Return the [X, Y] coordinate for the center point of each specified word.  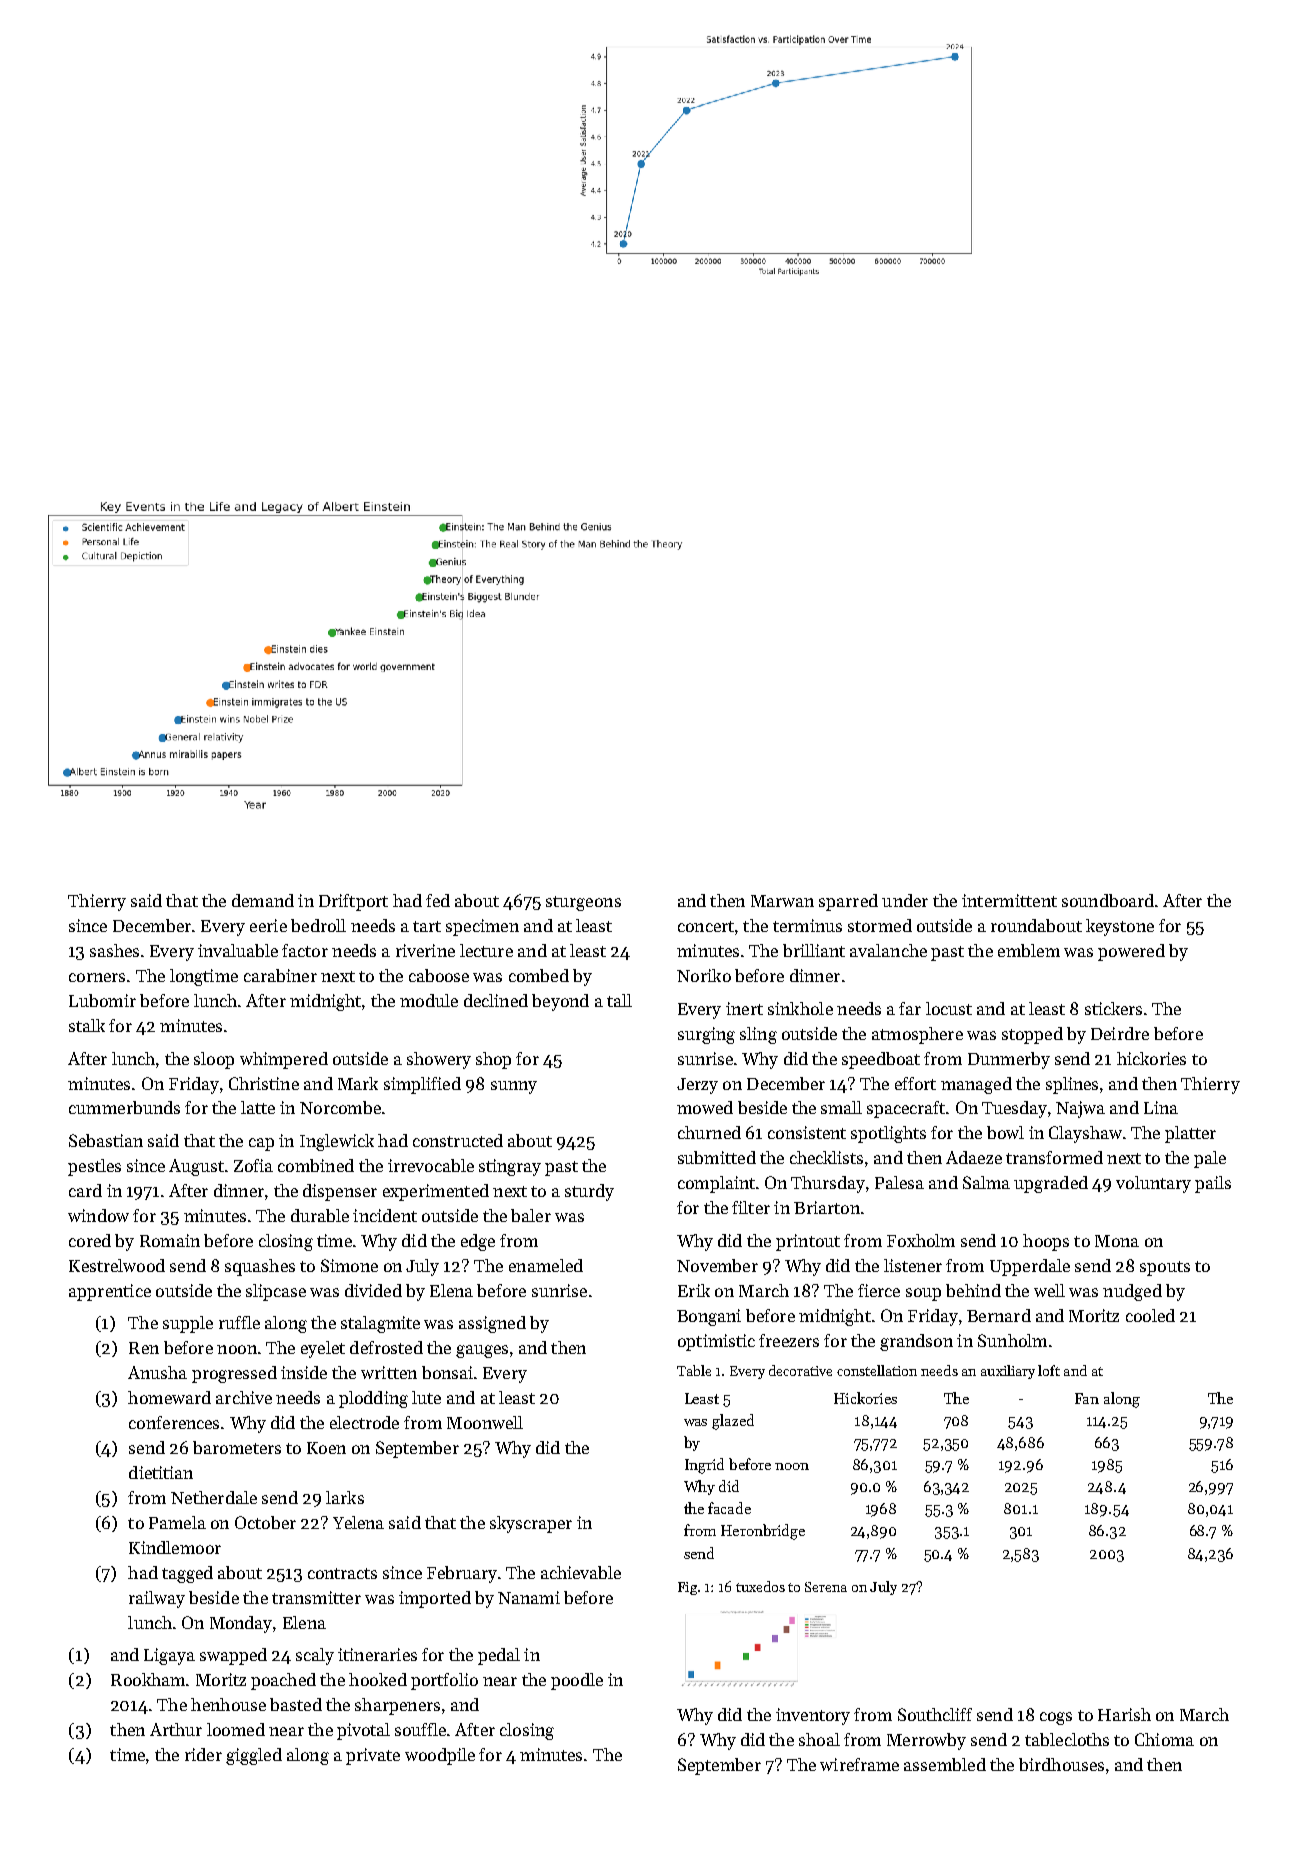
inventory [813, 1716]
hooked [378, 1679]
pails [1213, 1184]
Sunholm [1012, 1340]
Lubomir [102, 1000]
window [98, 1215]
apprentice [110, 1292]
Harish [1124, 1714]
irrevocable [431, 1165]
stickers [1113, 1008]
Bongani [709, 1317]
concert [706, 926]
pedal [499, 1656]
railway [157, 1599]
